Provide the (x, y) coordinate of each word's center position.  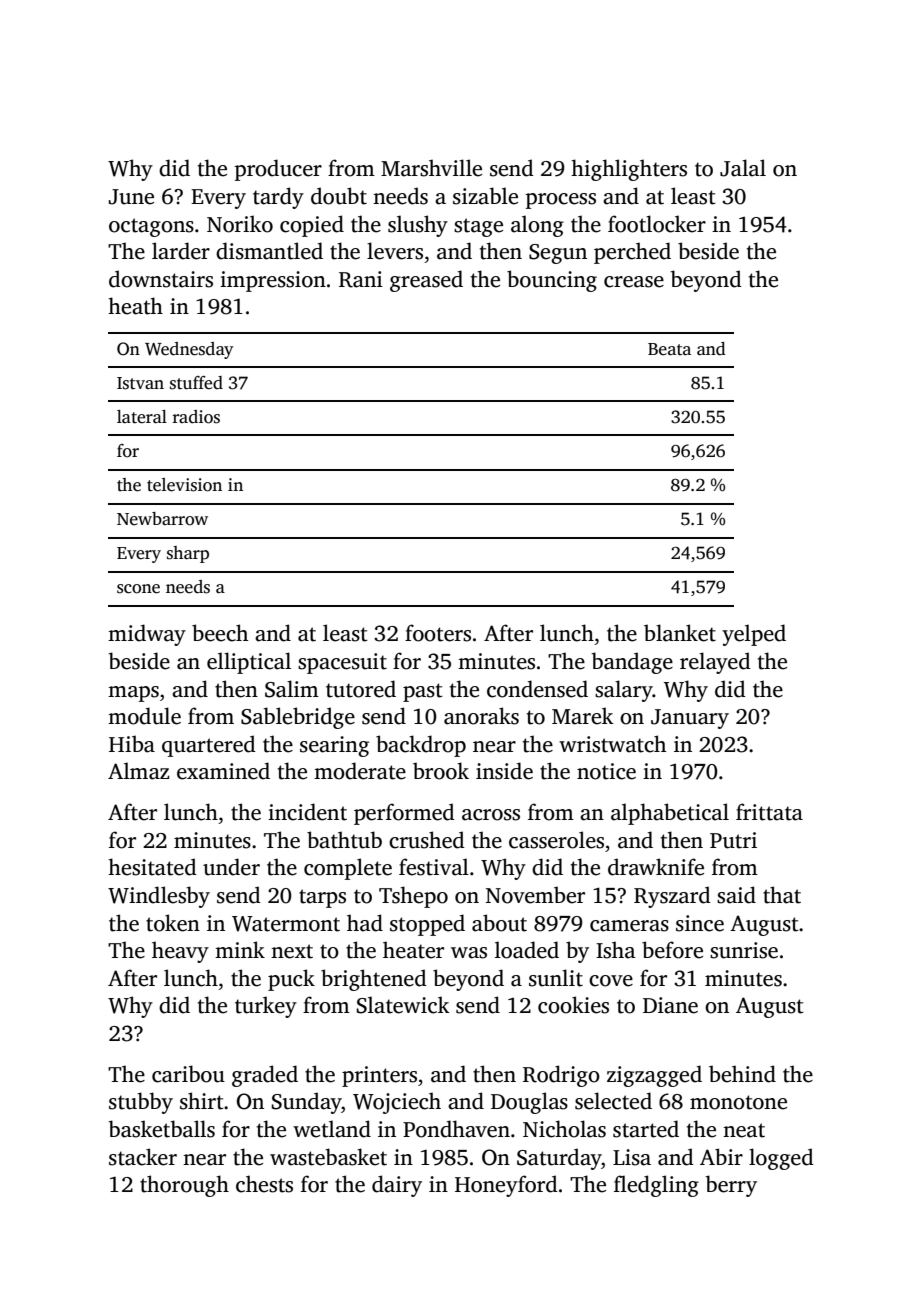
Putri (733, 840)
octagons (151, 227)
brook (441, 771)
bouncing (552, 281)
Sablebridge (298, 718)
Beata (669, 349)
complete (348, 869)
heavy (180, 952)
